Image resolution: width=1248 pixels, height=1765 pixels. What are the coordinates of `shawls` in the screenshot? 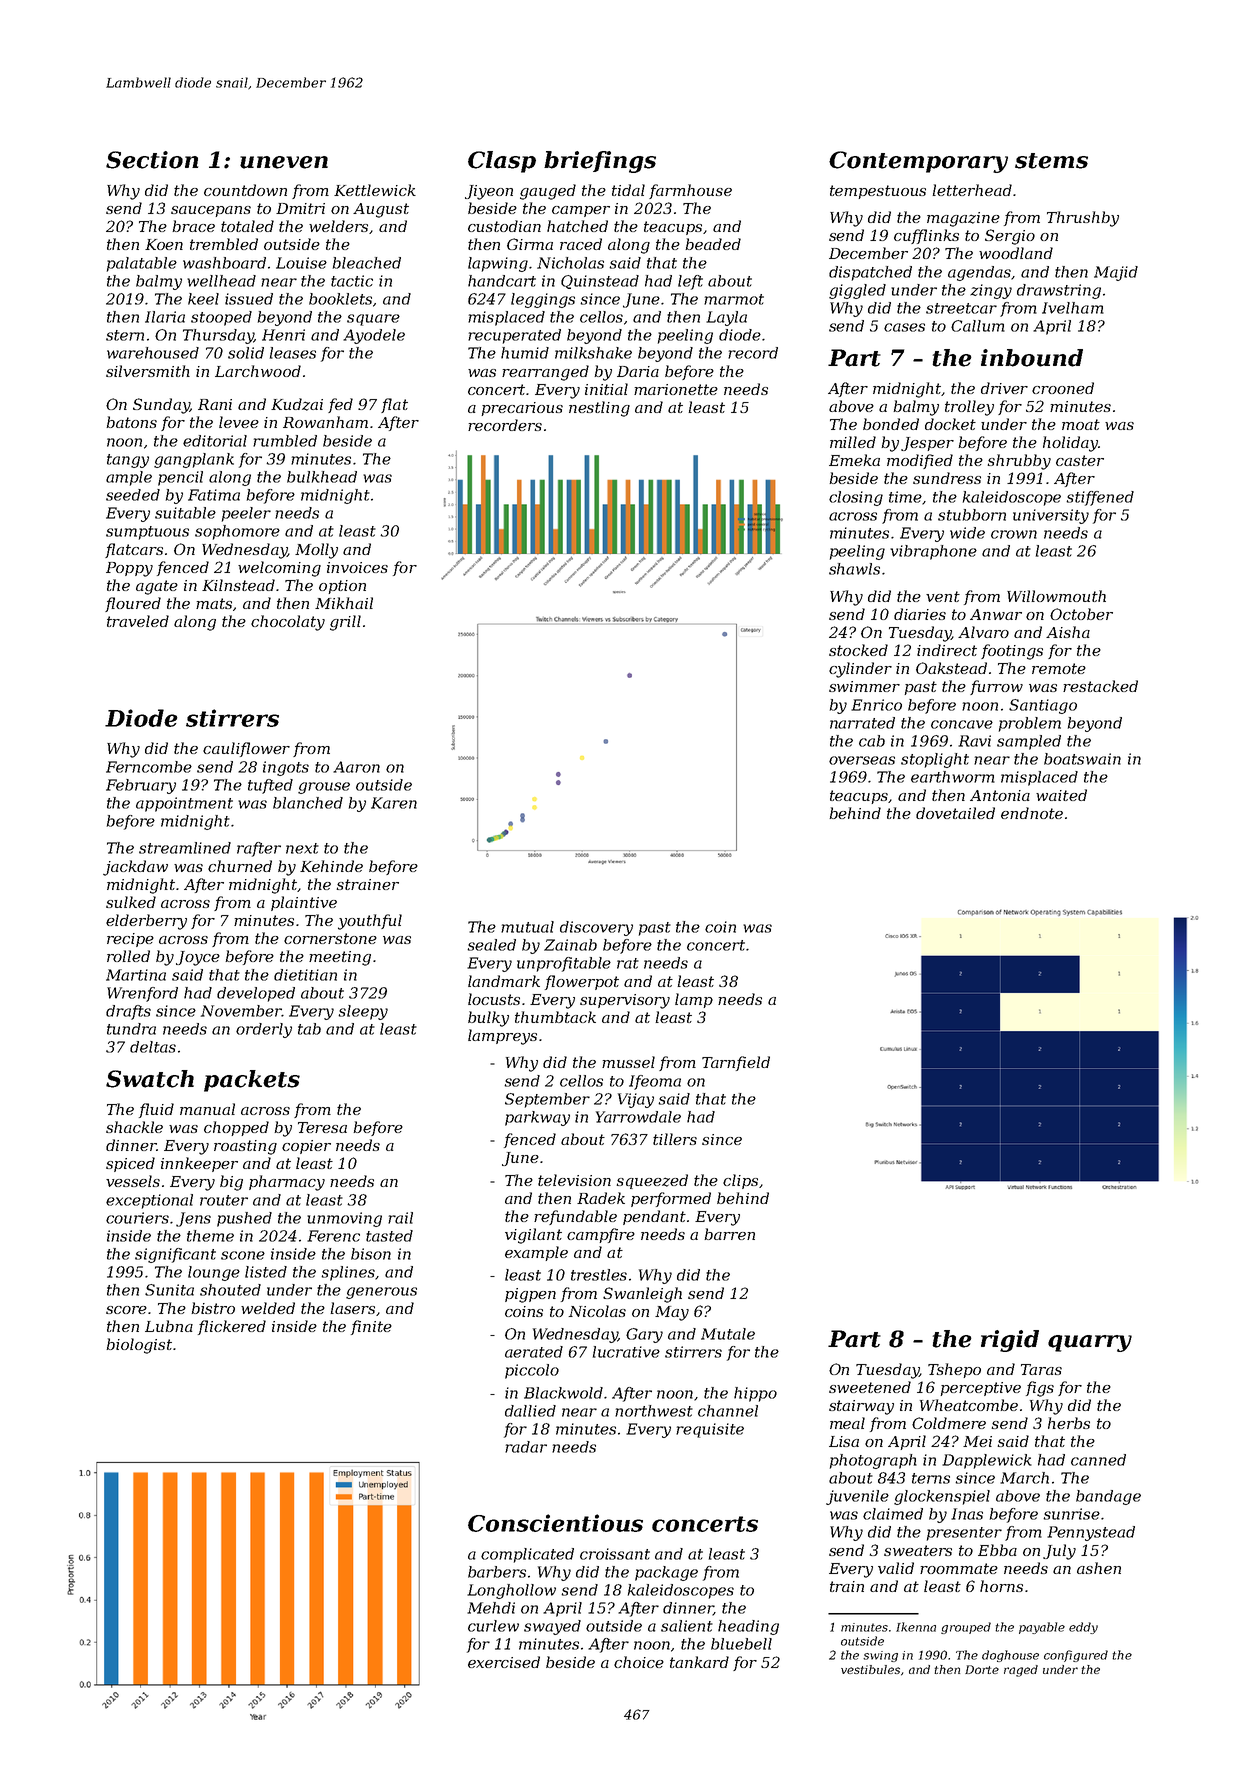 It's located at (854, 569).
